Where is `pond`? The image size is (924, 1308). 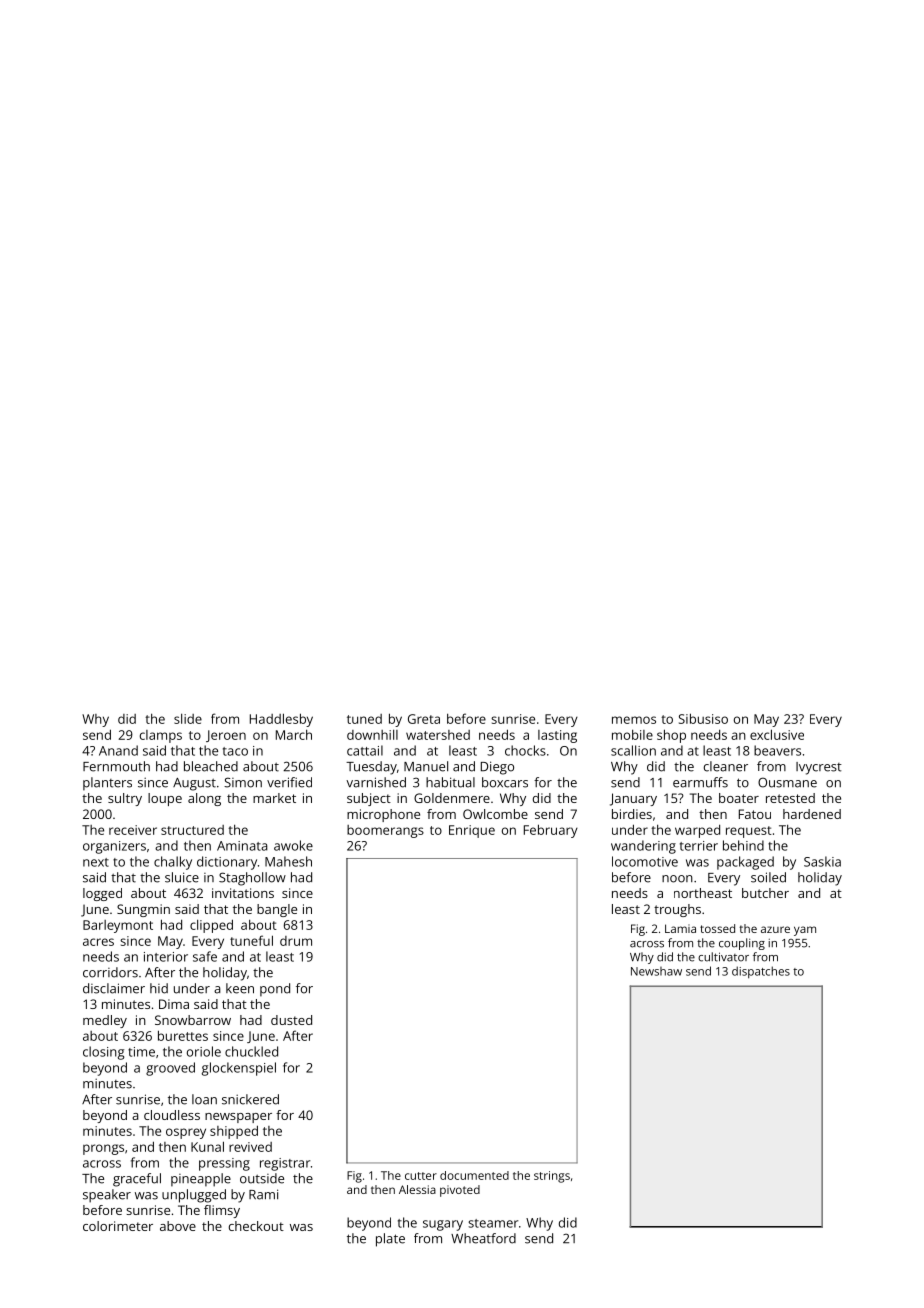 pond is located at coordinates (275, 990).
